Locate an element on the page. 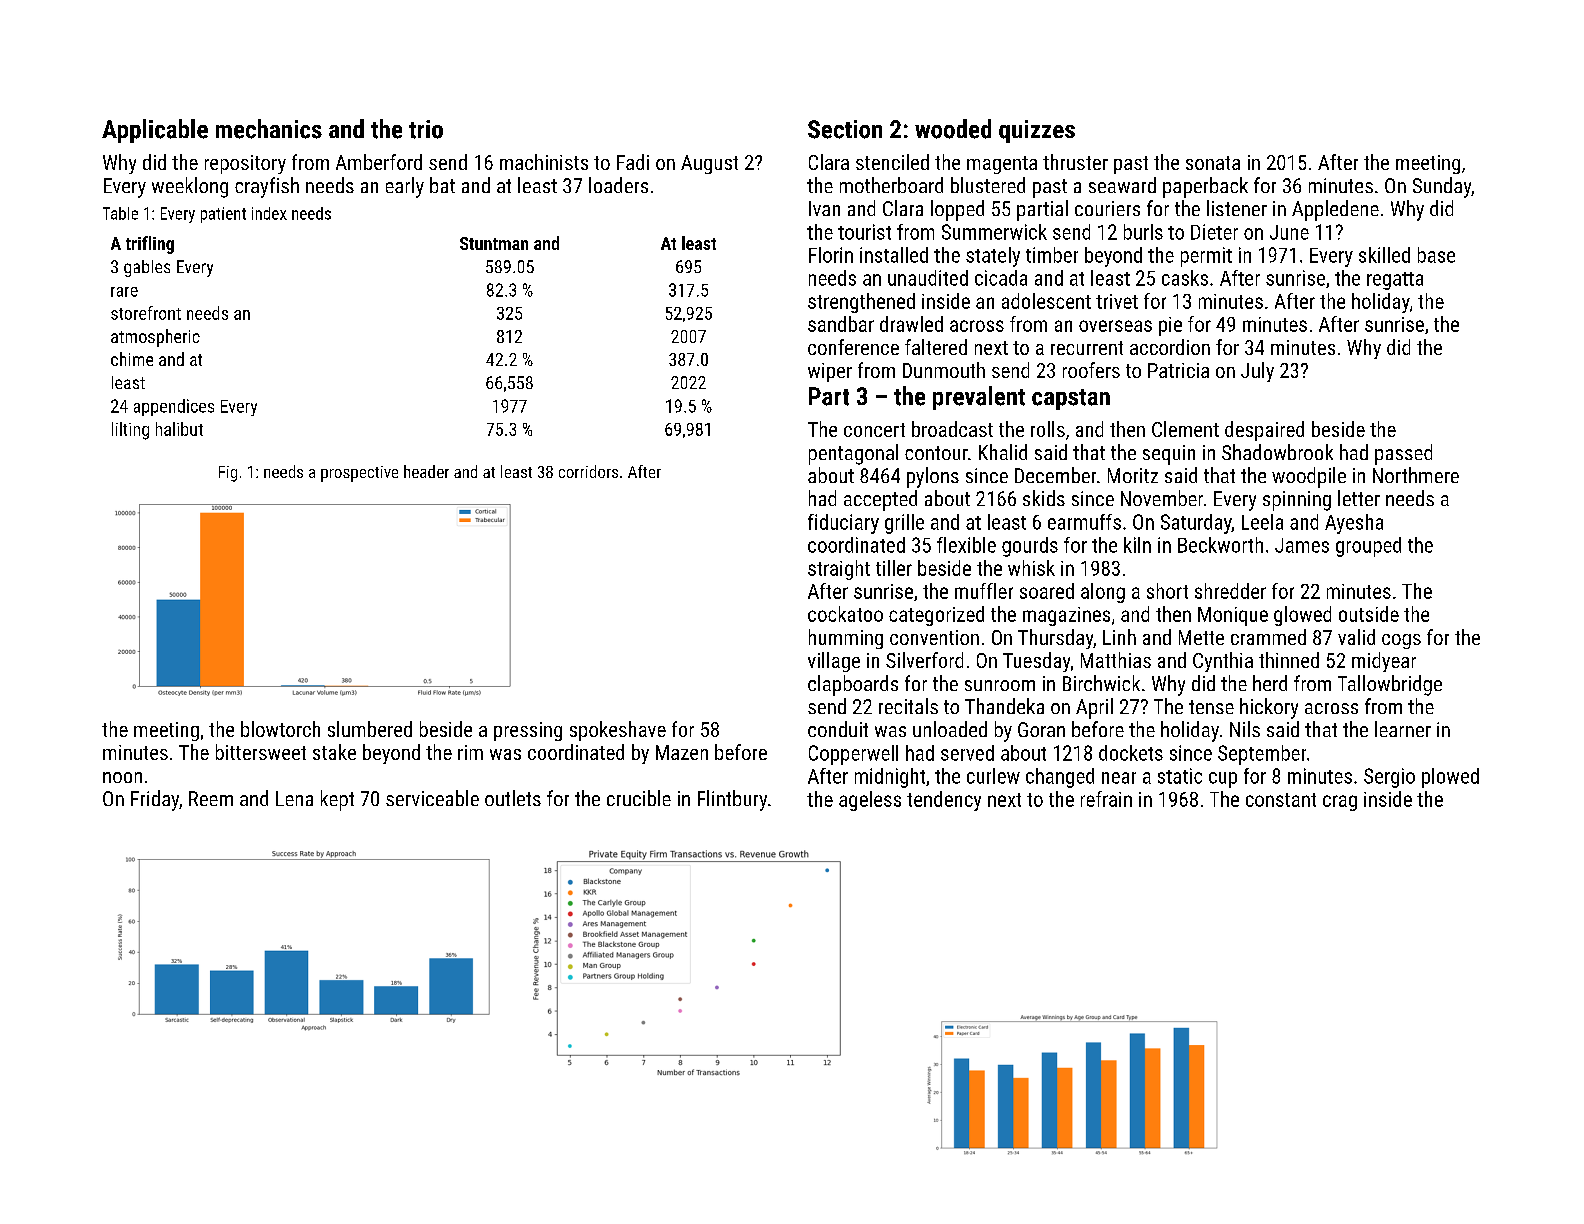 The width and height of the page is (1584, 1224). Clement is located at coordinates (1185, 429).
